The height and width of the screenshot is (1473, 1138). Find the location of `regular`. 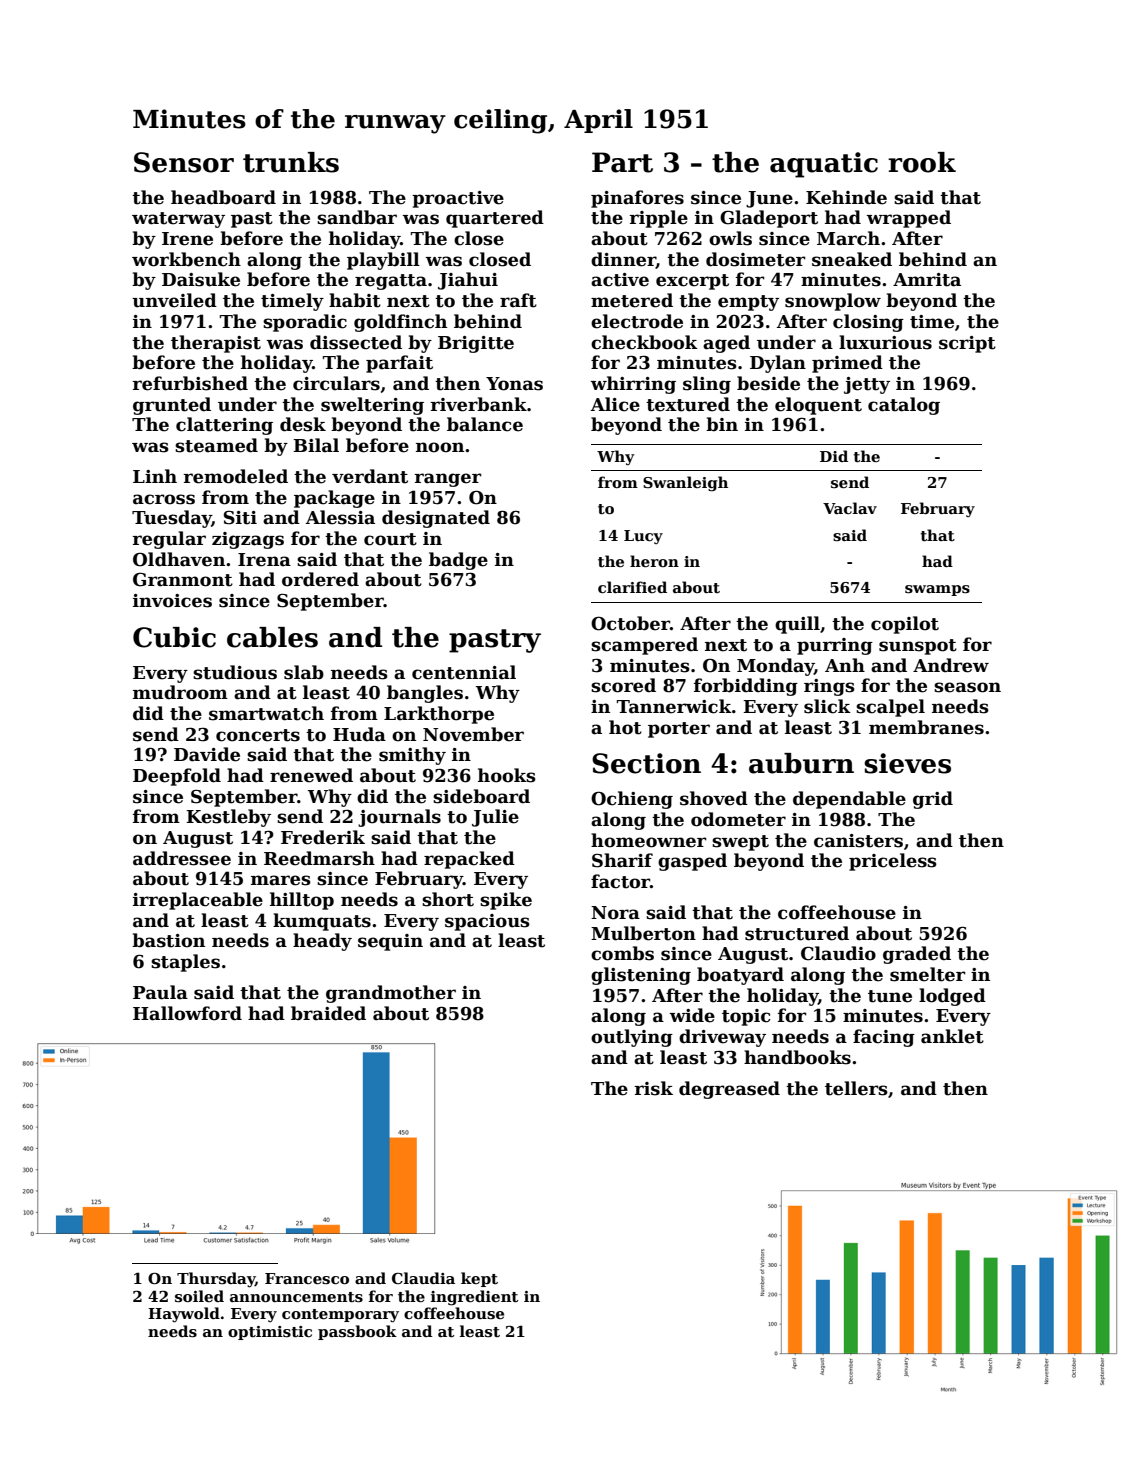

regular is located at coordinates (169, 540).
